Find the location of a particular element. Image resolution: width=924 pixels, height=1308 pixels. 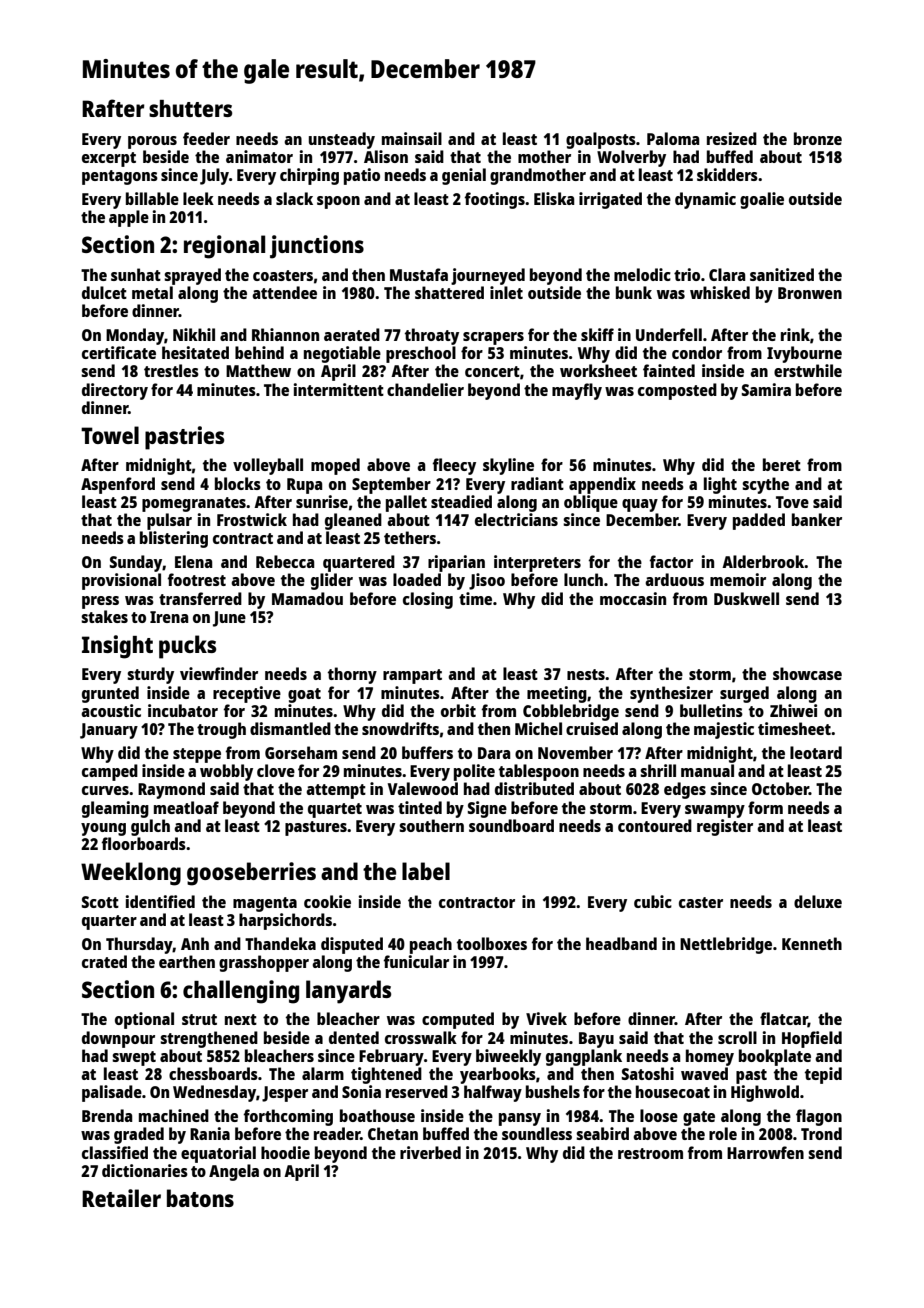

batons is located at coordinates (200, 1198).
